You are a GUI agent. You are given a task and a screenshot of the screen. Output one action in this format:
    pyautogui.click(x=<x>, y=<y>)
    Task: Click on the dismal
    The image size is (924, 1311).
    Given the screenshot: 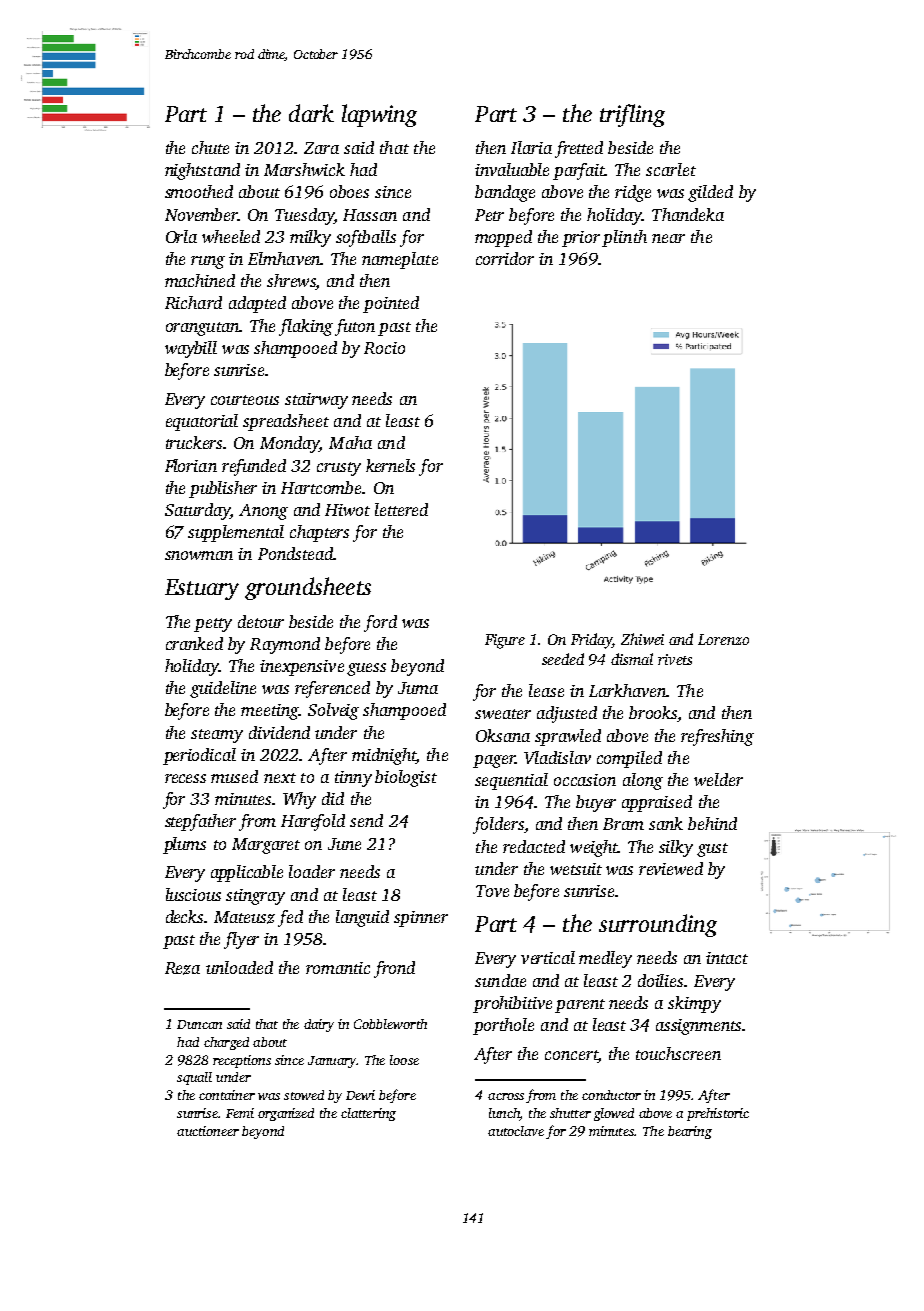 What is the action you would take?
    pyautogui.click(x=632, y=659)
